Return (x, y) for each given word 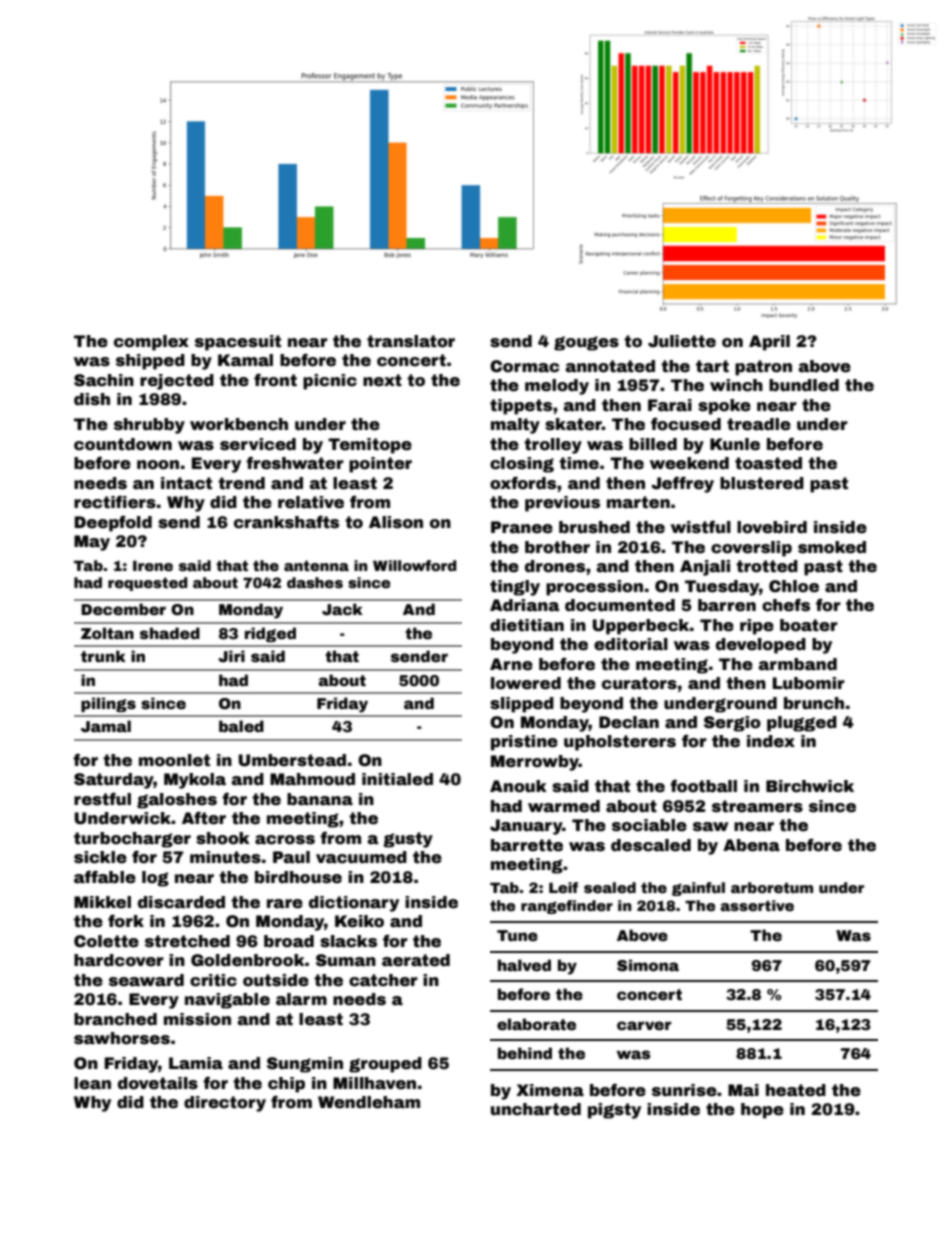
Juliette (682, 341)
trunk (103, 656)
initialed (397, 779)
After (204, 818)
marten (638, 502)
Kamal (245, 360)
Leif (563, 887)
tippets (521, 407)
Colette (106, 941)
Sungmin (305, 1065)
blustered (762, 483)
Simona (648, 965)
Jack (342, 609)
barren (727, 605)
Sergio (732, 724)
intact (186, 483)
